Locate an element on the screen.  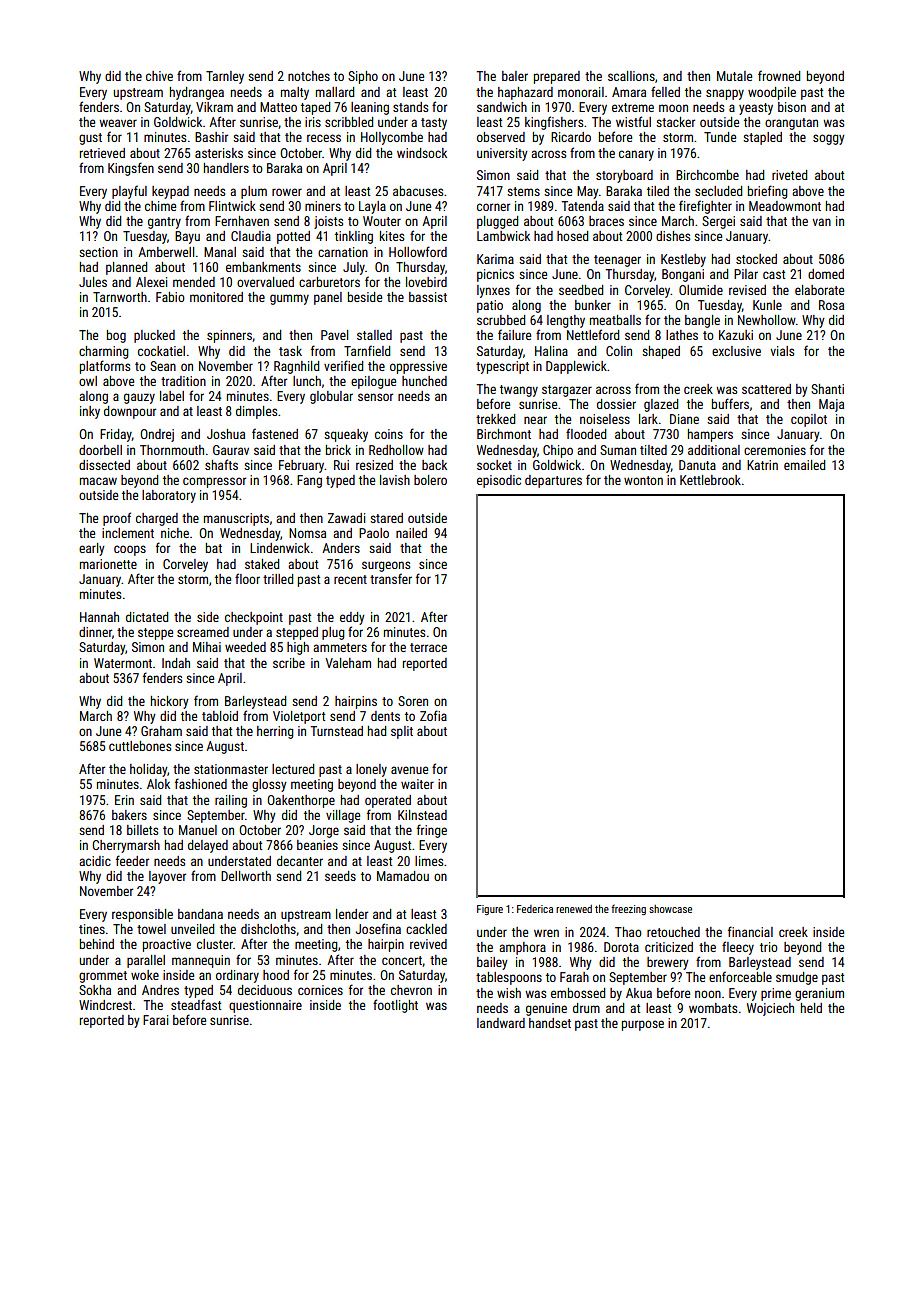
charming is located at coordinates (104, 352).
